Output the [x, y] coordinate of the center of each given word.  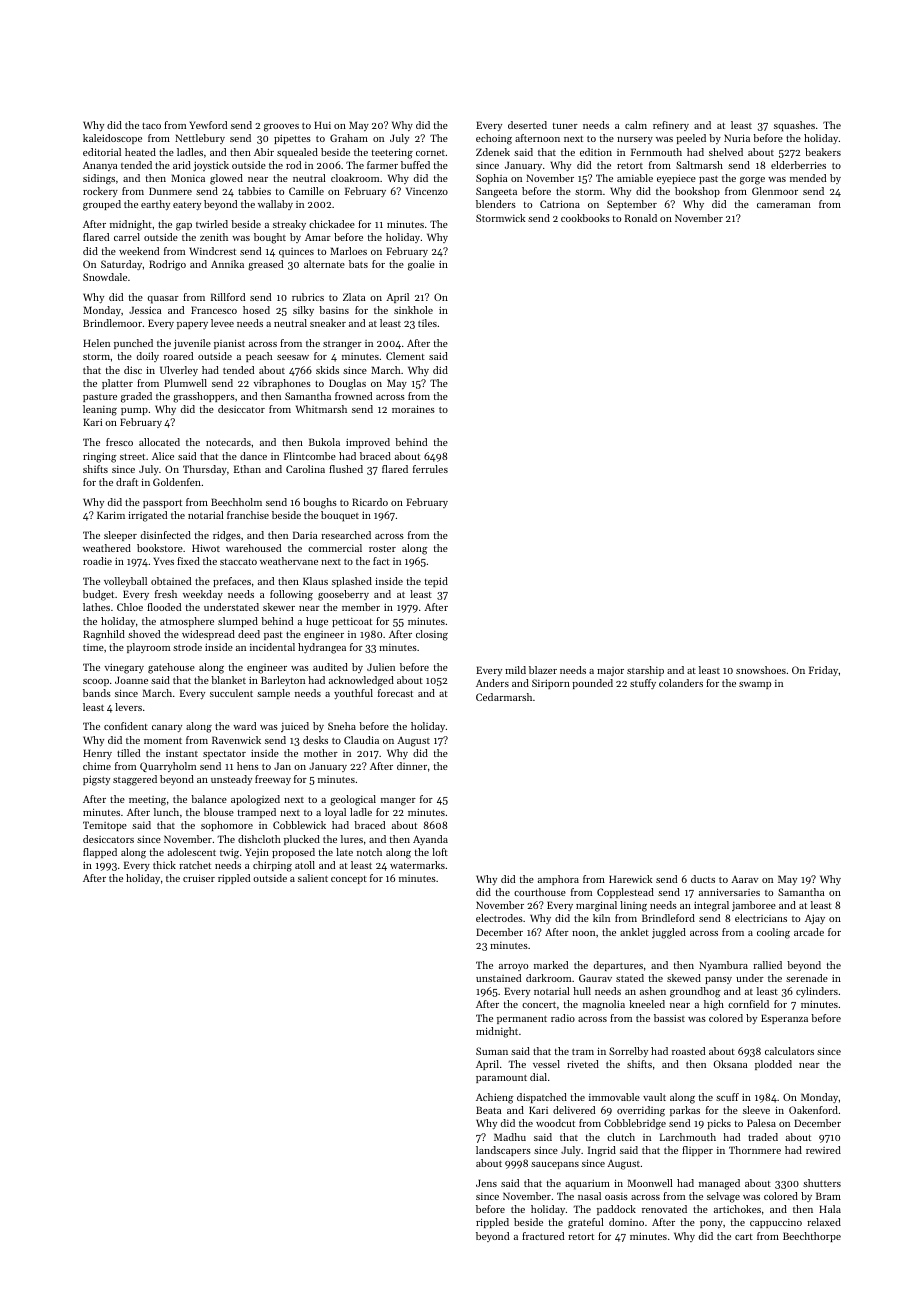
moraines [413, 409]
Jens [486, 1183]
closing [432, 635]
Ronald [641, 218]
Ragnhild [104, 635]
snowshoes [761, 670]
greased [265, 265]
